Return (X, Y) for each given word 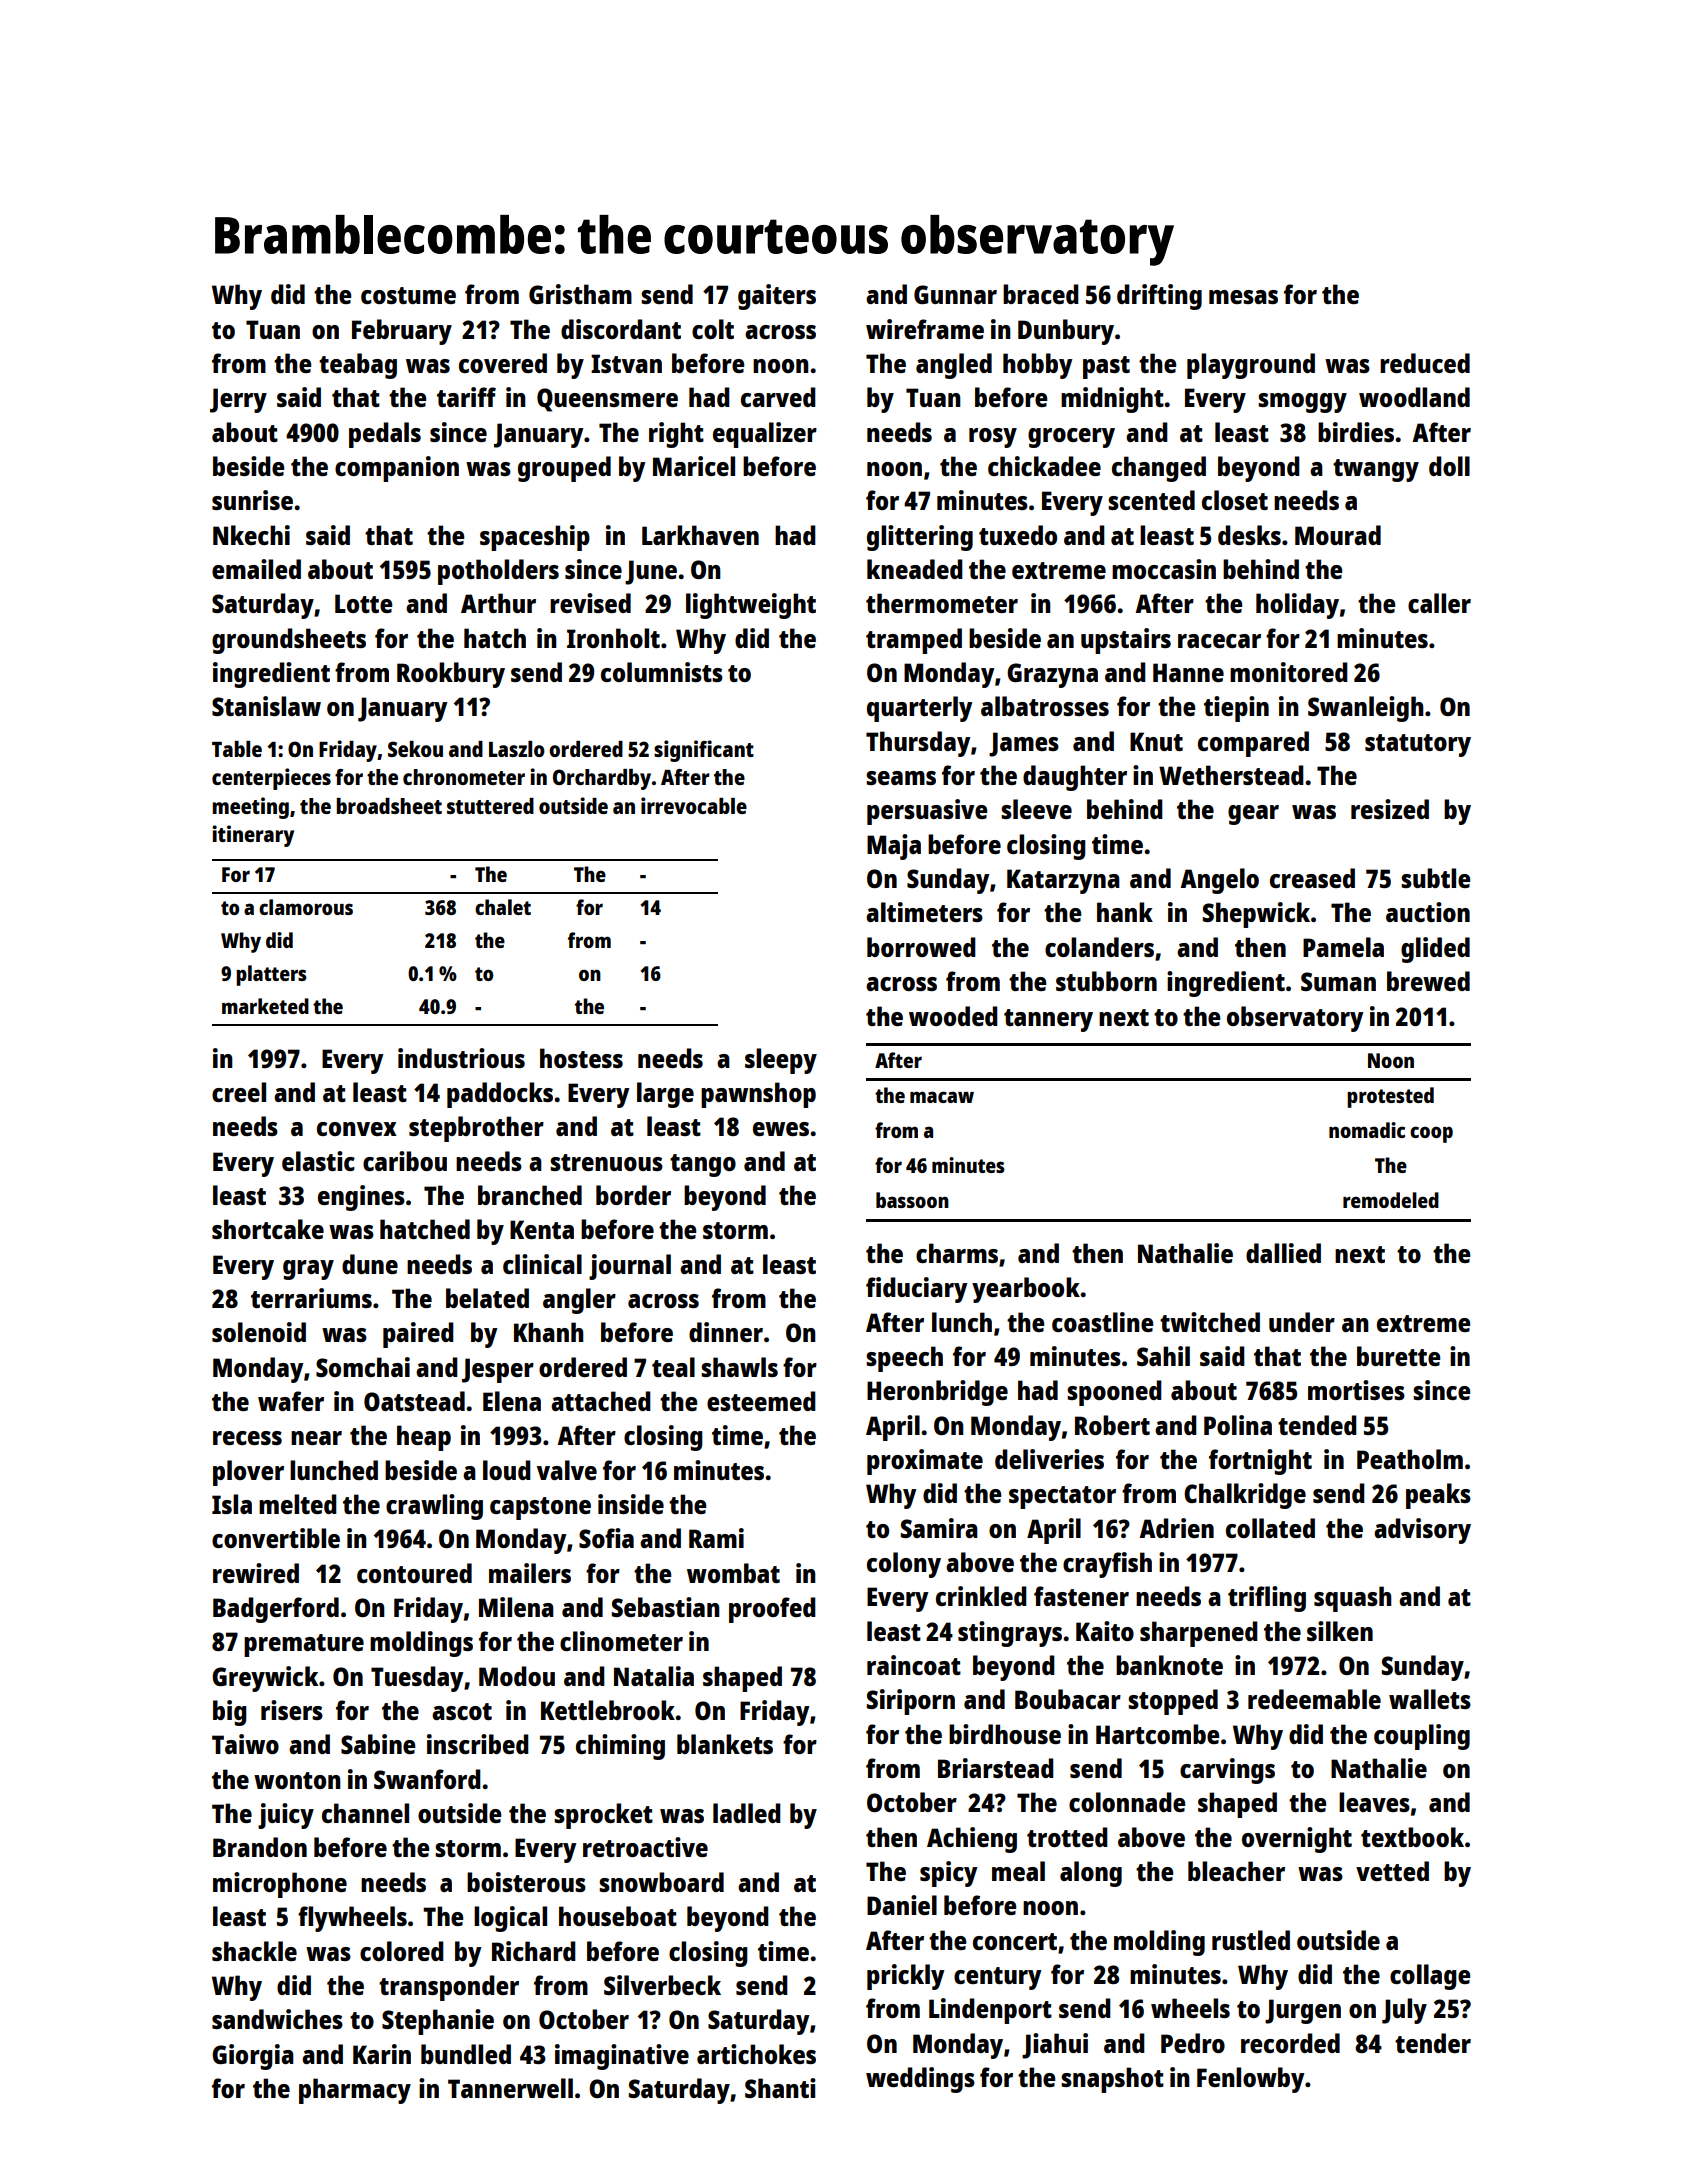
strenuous (606, 1162)
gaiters (777, 297)
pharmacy (355, 2091)
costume (408, 295)
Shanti (780, 2088)
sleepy (781, 1061)
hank (1125, 912)
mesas (1243, 297)
